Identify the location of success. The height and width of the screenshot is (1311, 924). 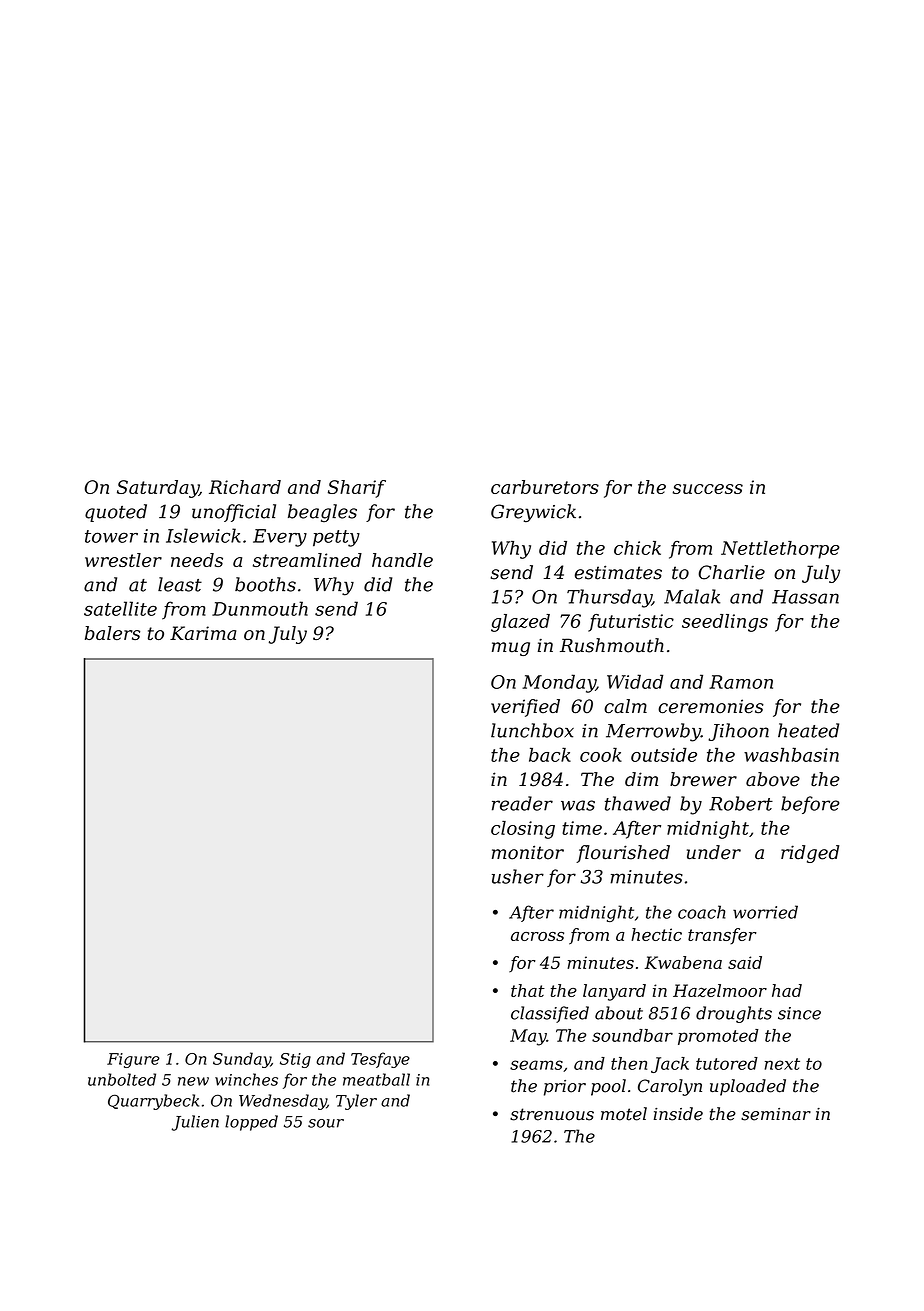
(708, 489).
